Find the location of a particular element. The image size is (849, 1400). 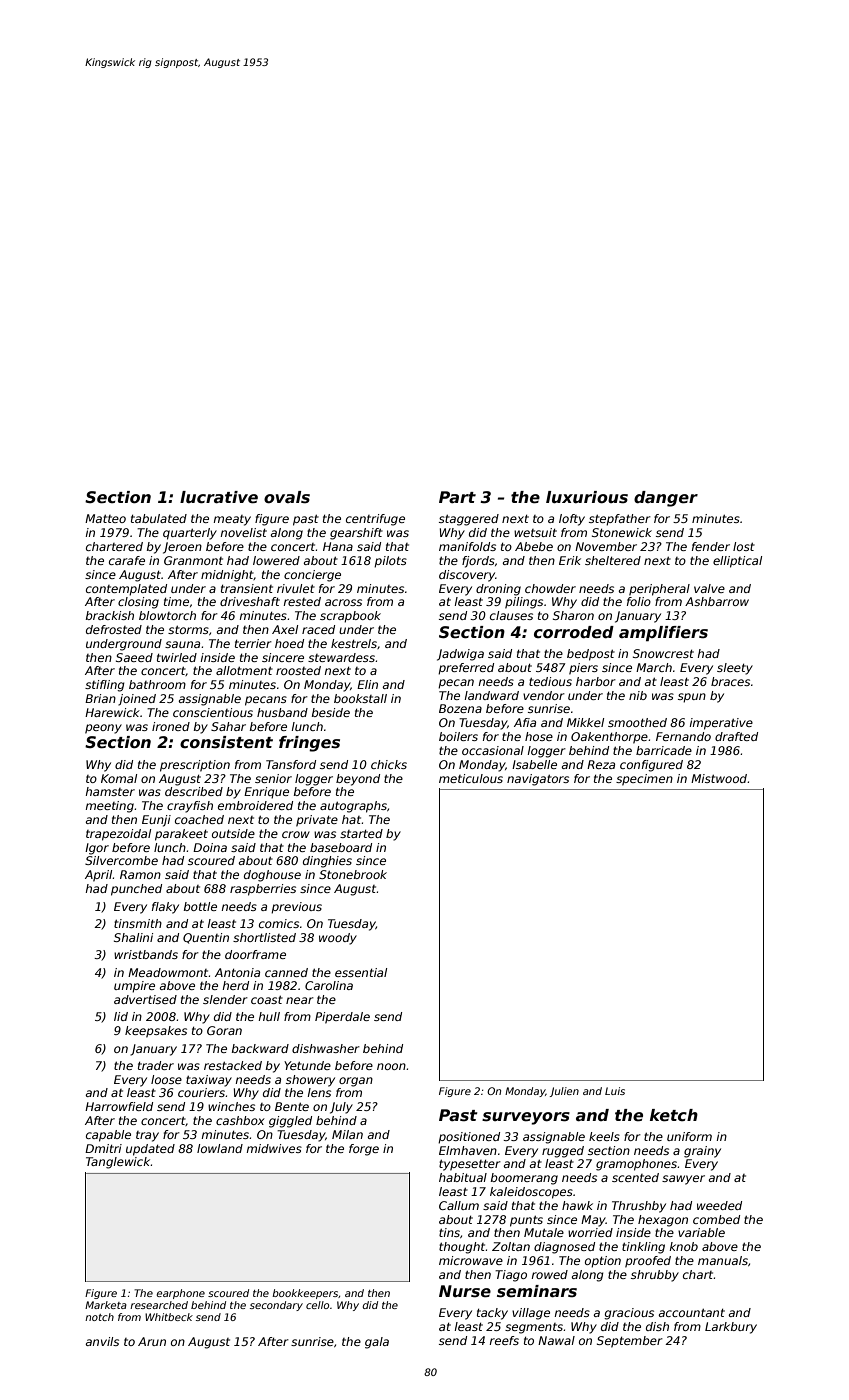

Stonebrook is located at coordinates (353, 874).
